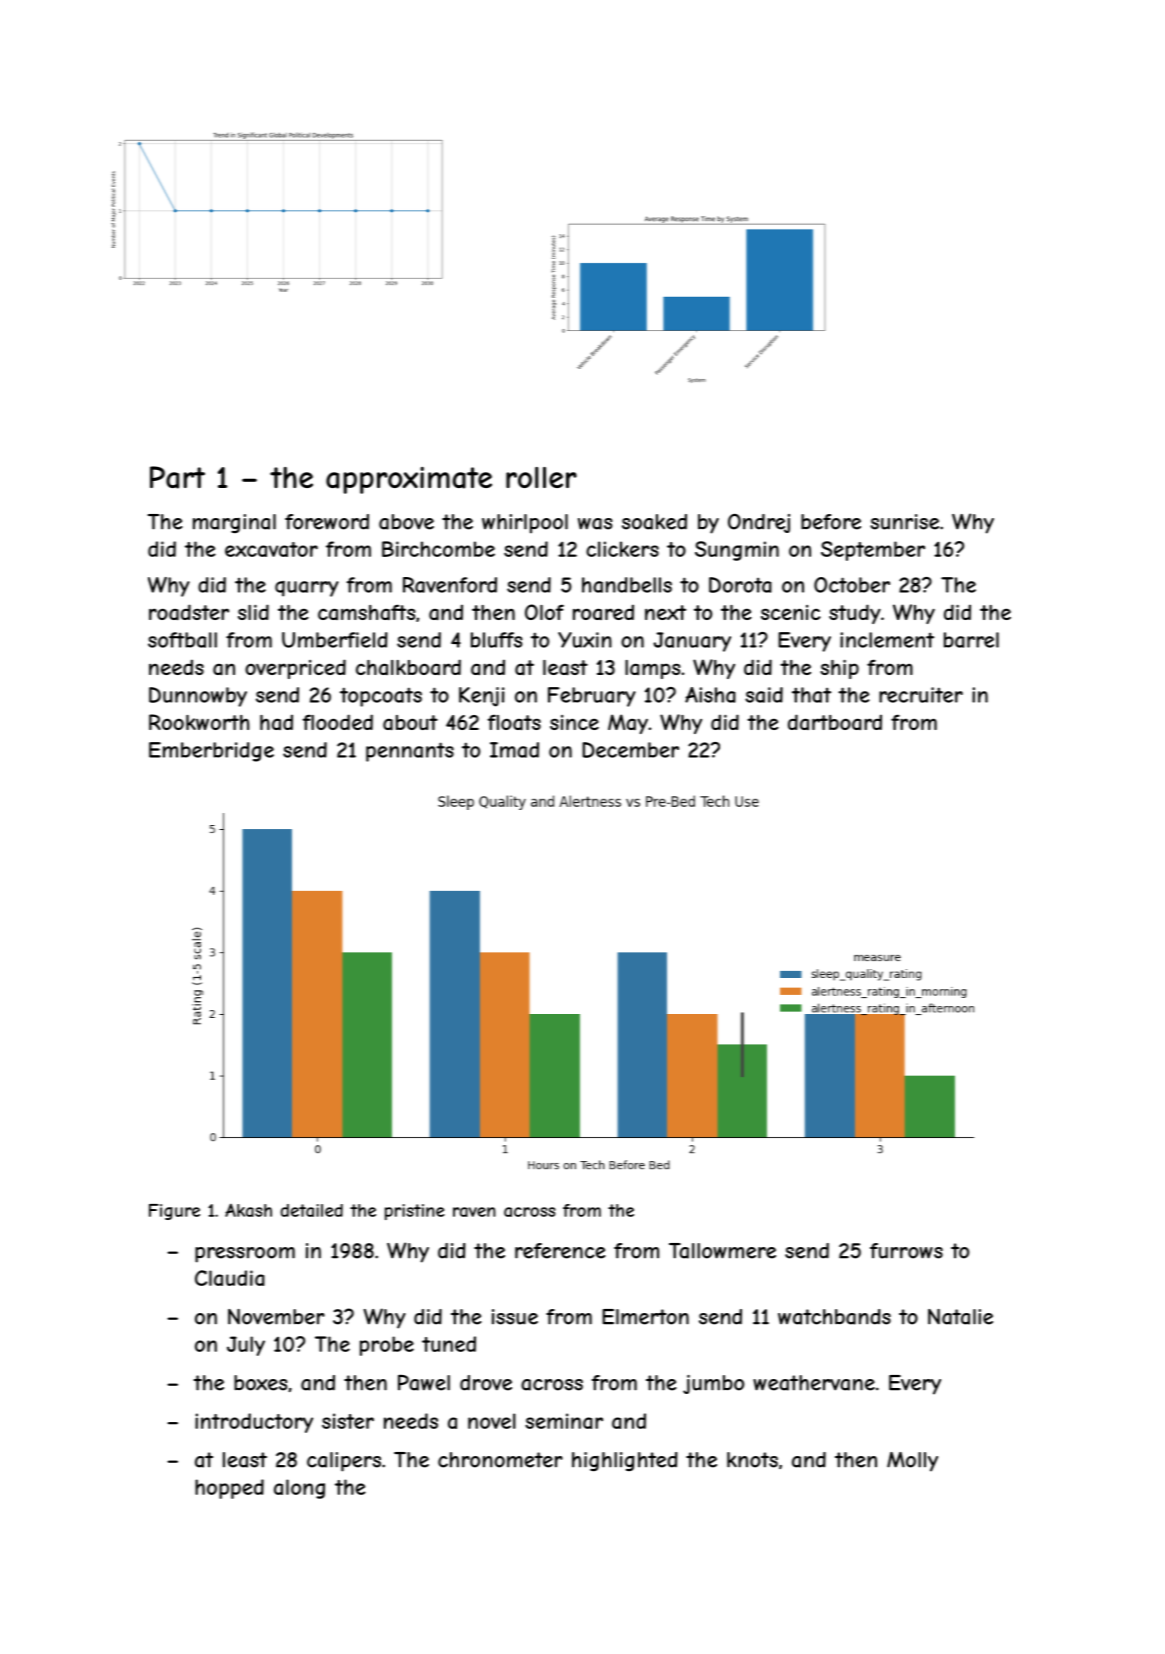 This document has height=1654, width=1165. What do you see at coordinates (307, 589) in the document?
I see `quarry` at bounding box center [307, 589].
